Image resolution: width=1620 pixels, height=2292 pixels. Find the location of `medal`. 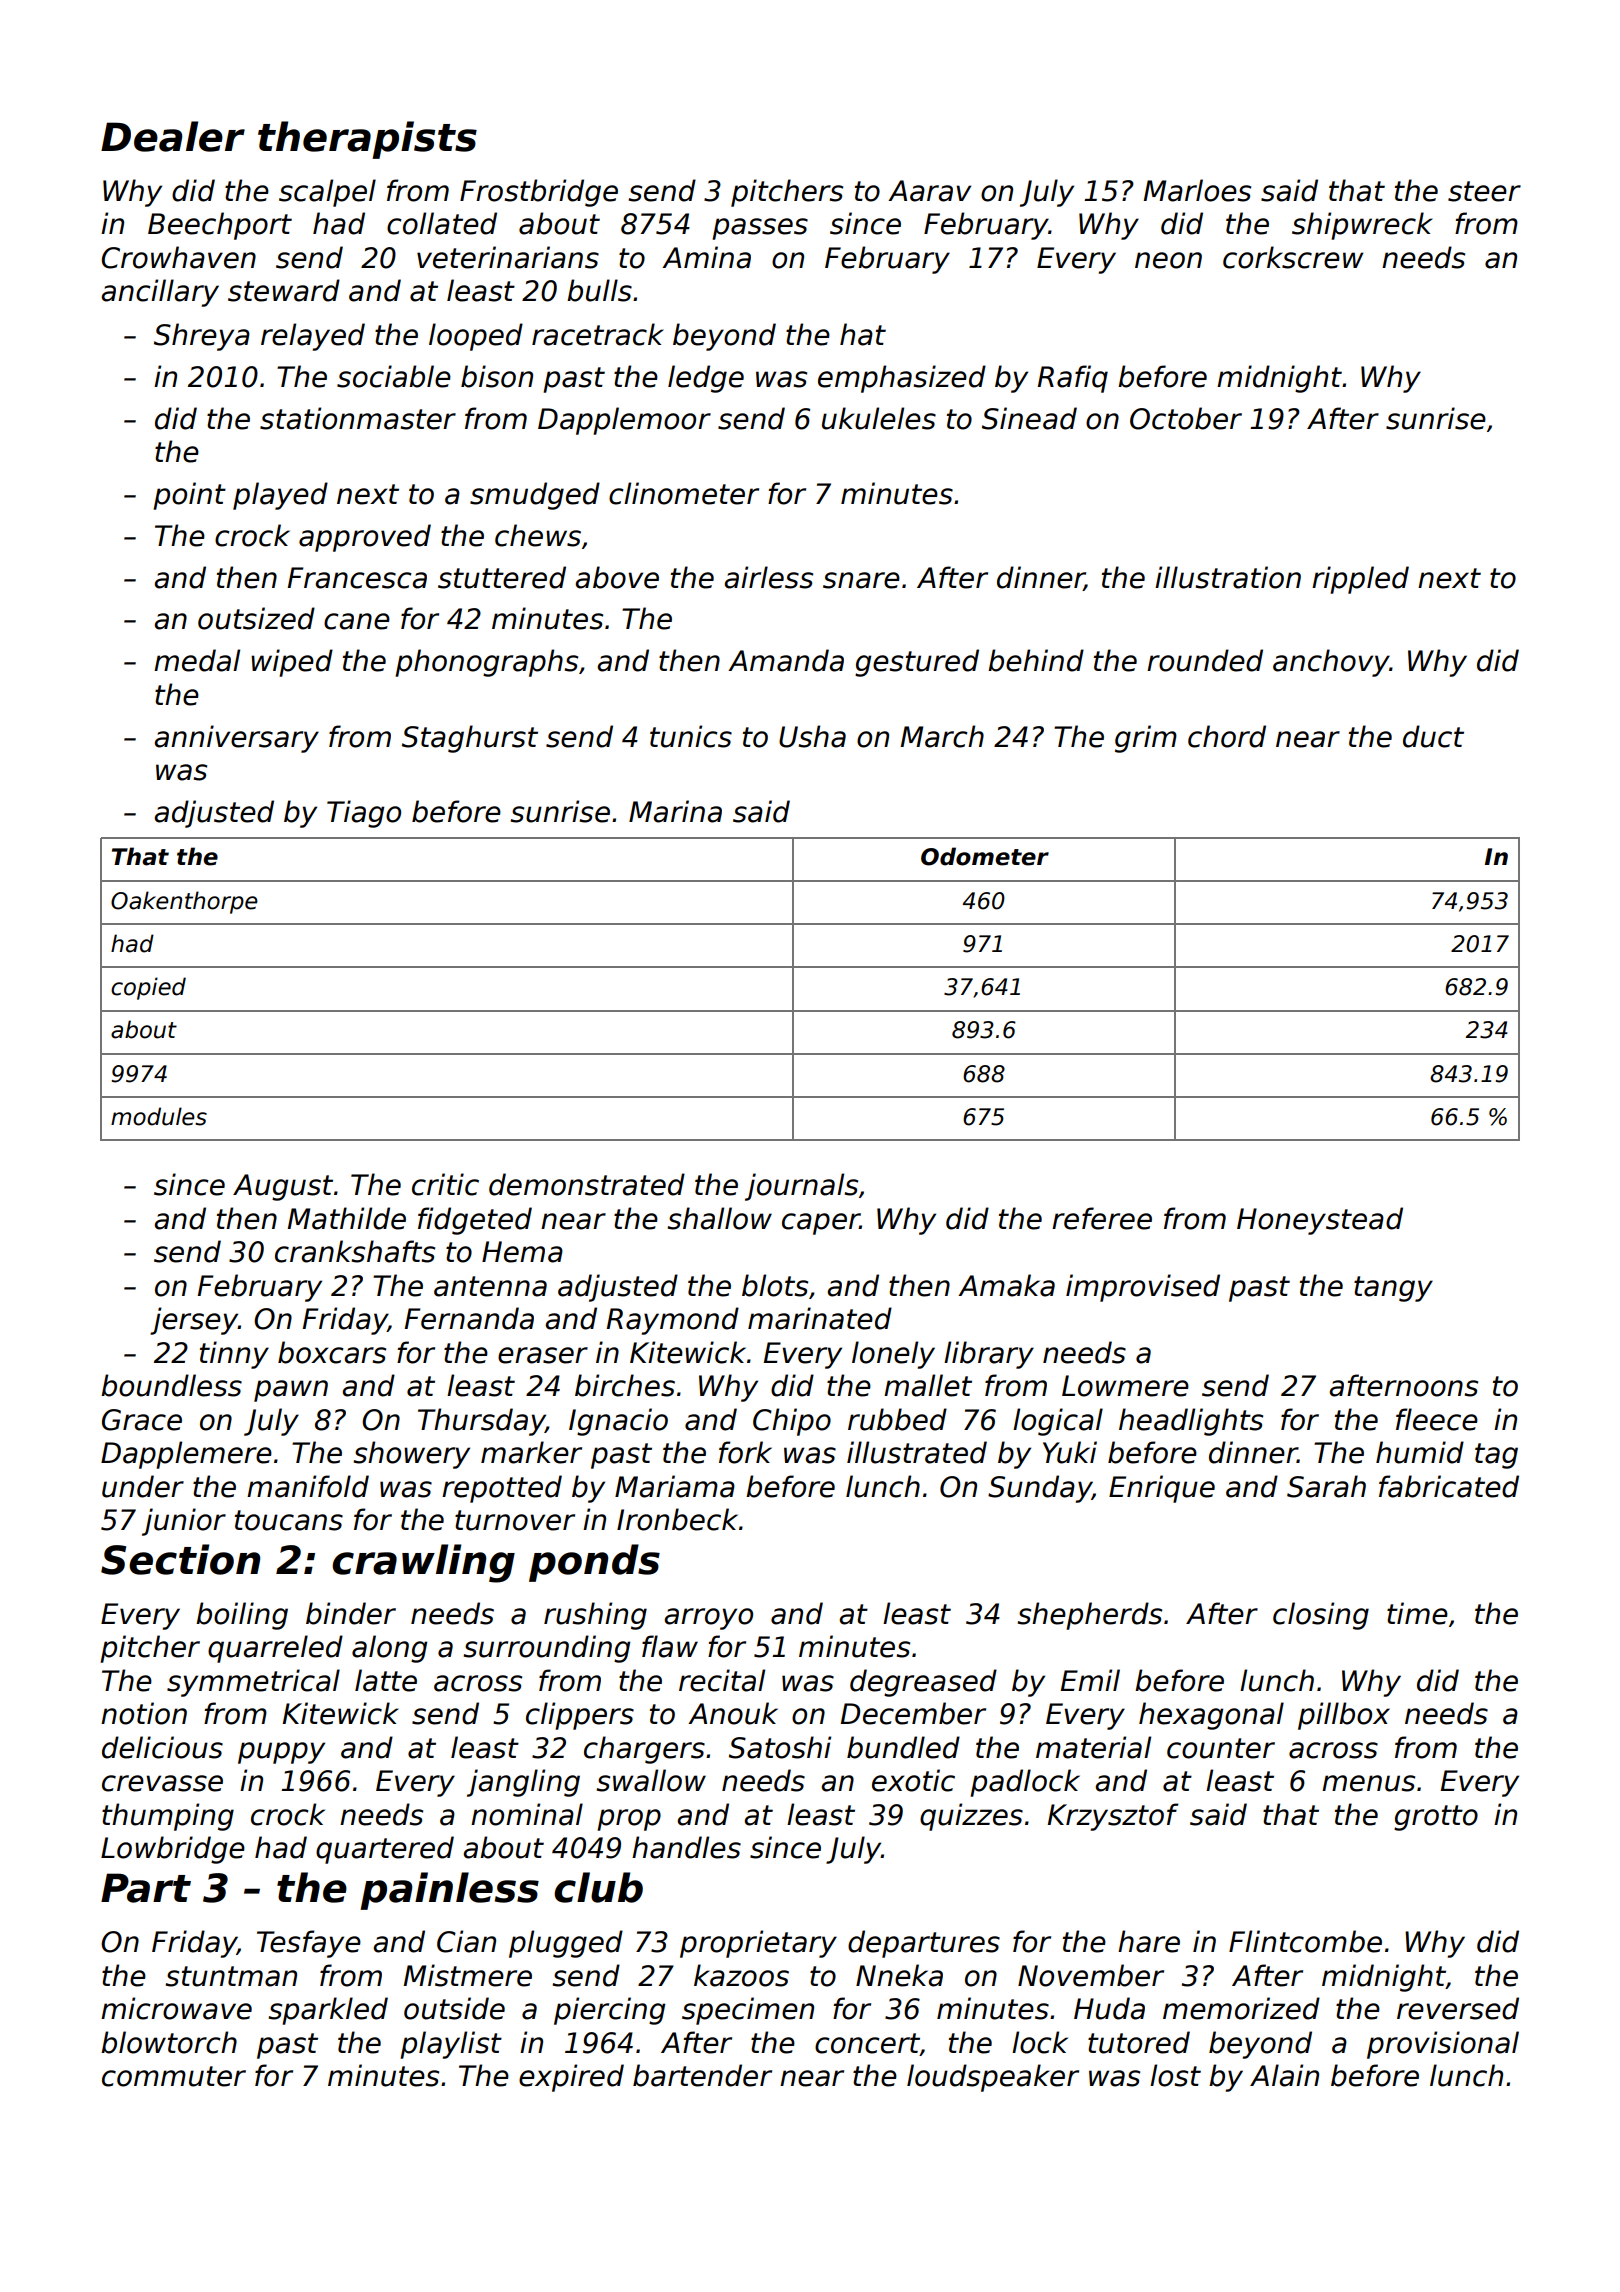

medal is located at coordinates (197, 660).
